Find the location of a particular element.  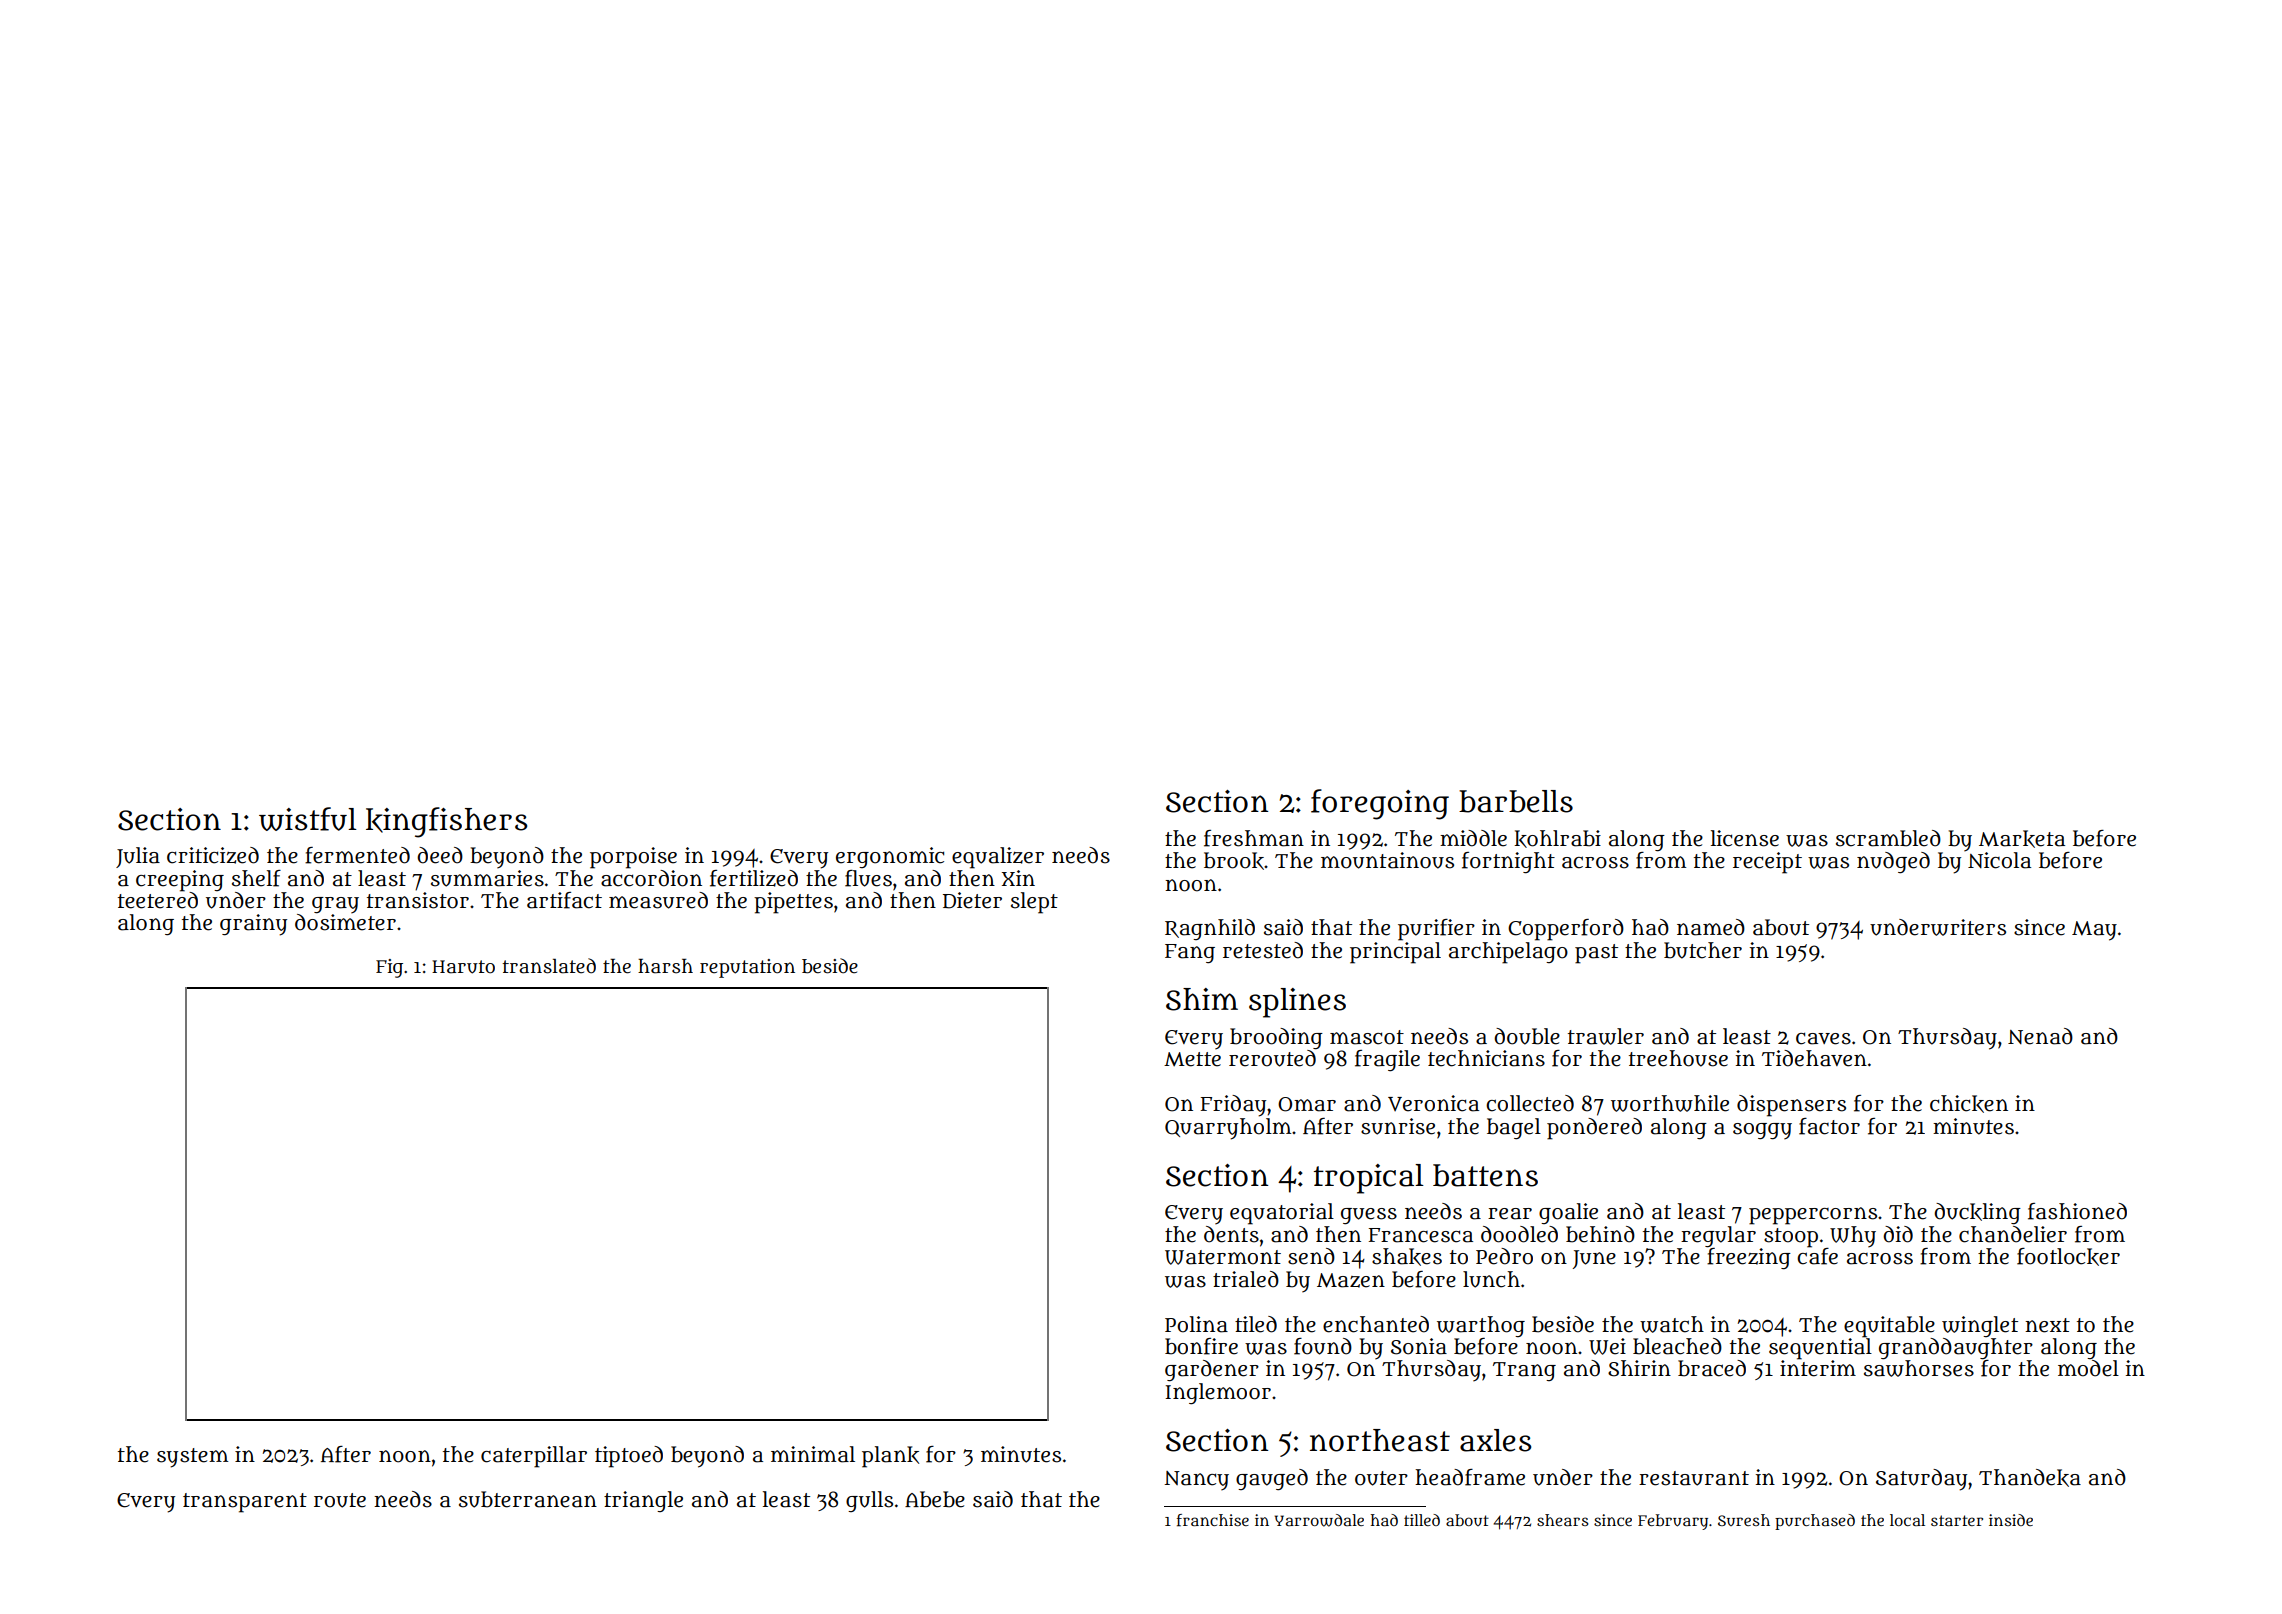

worthwhile is located at coordinates (1670, 1103).
